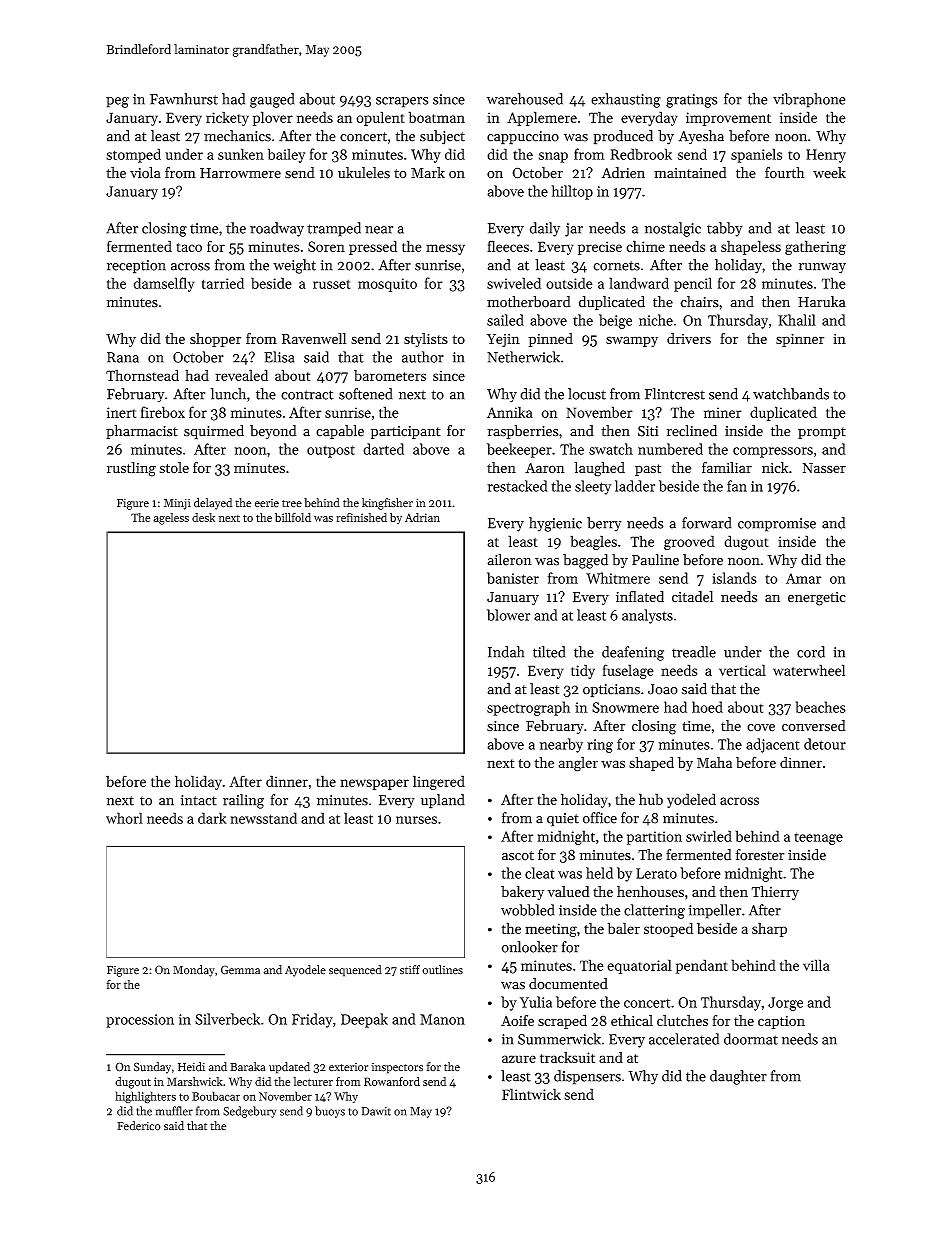 Image resolution: width=952 pixels, height=1233 pixels. Describe the element at coordinates (738, 1077) in the screenshot. I see `daughter` at that location.
